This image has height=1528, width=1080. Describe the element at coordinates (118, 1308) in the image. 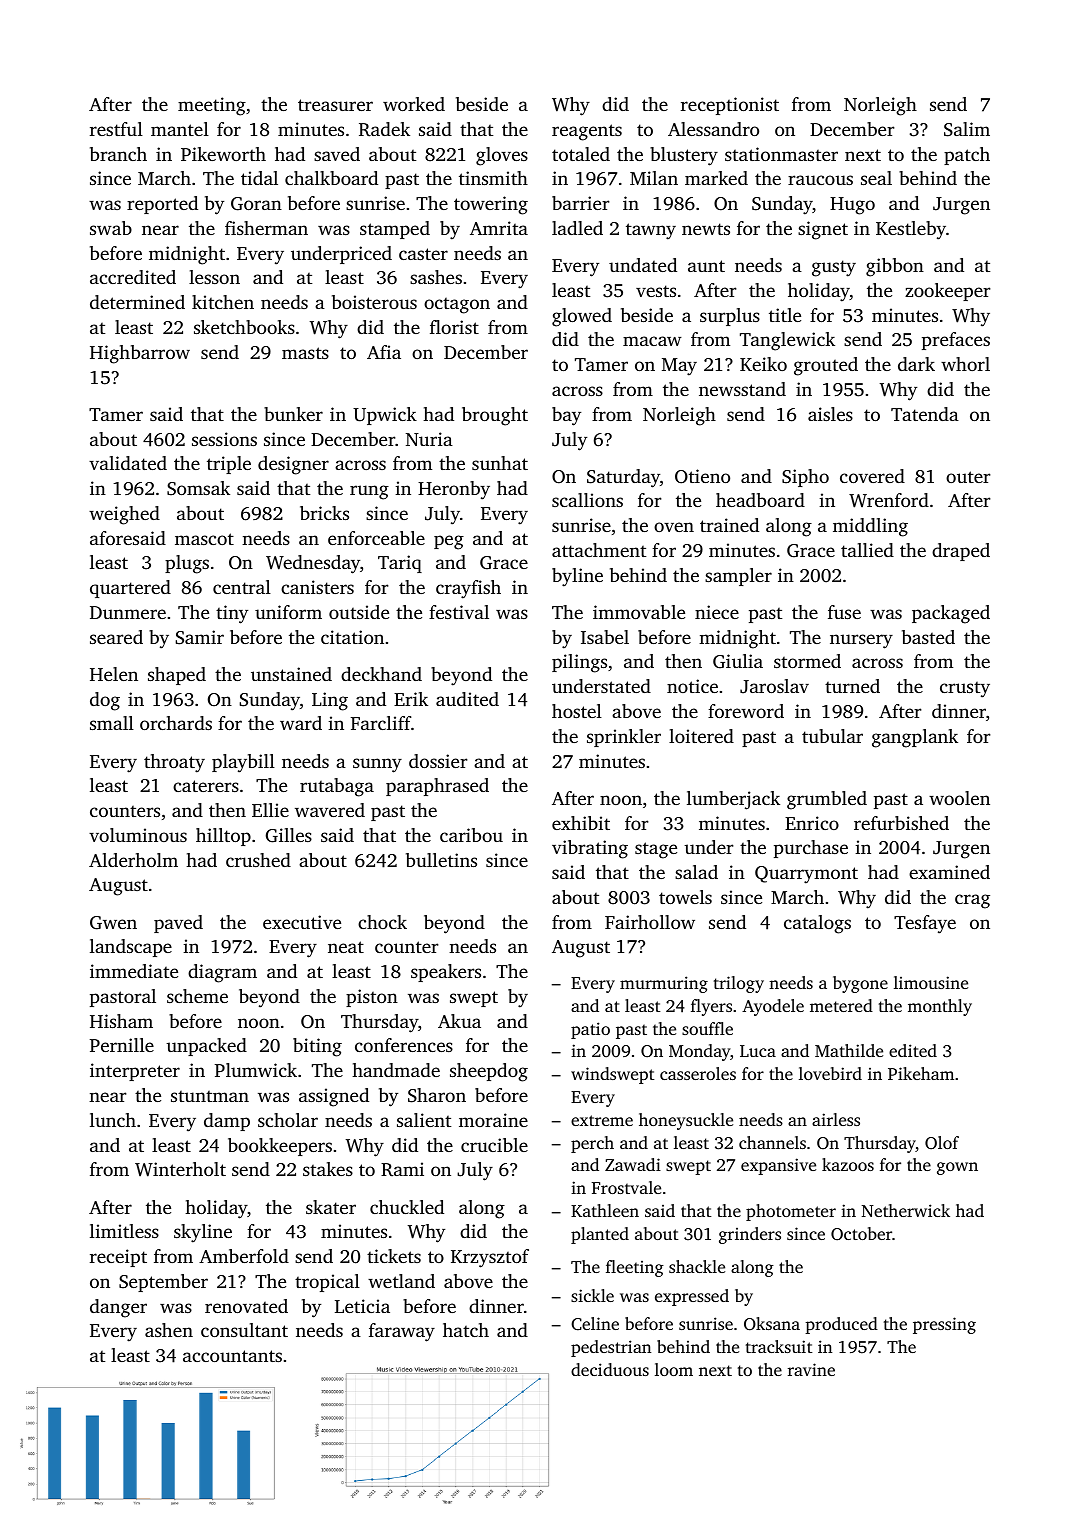

I see `danger` at that location.
